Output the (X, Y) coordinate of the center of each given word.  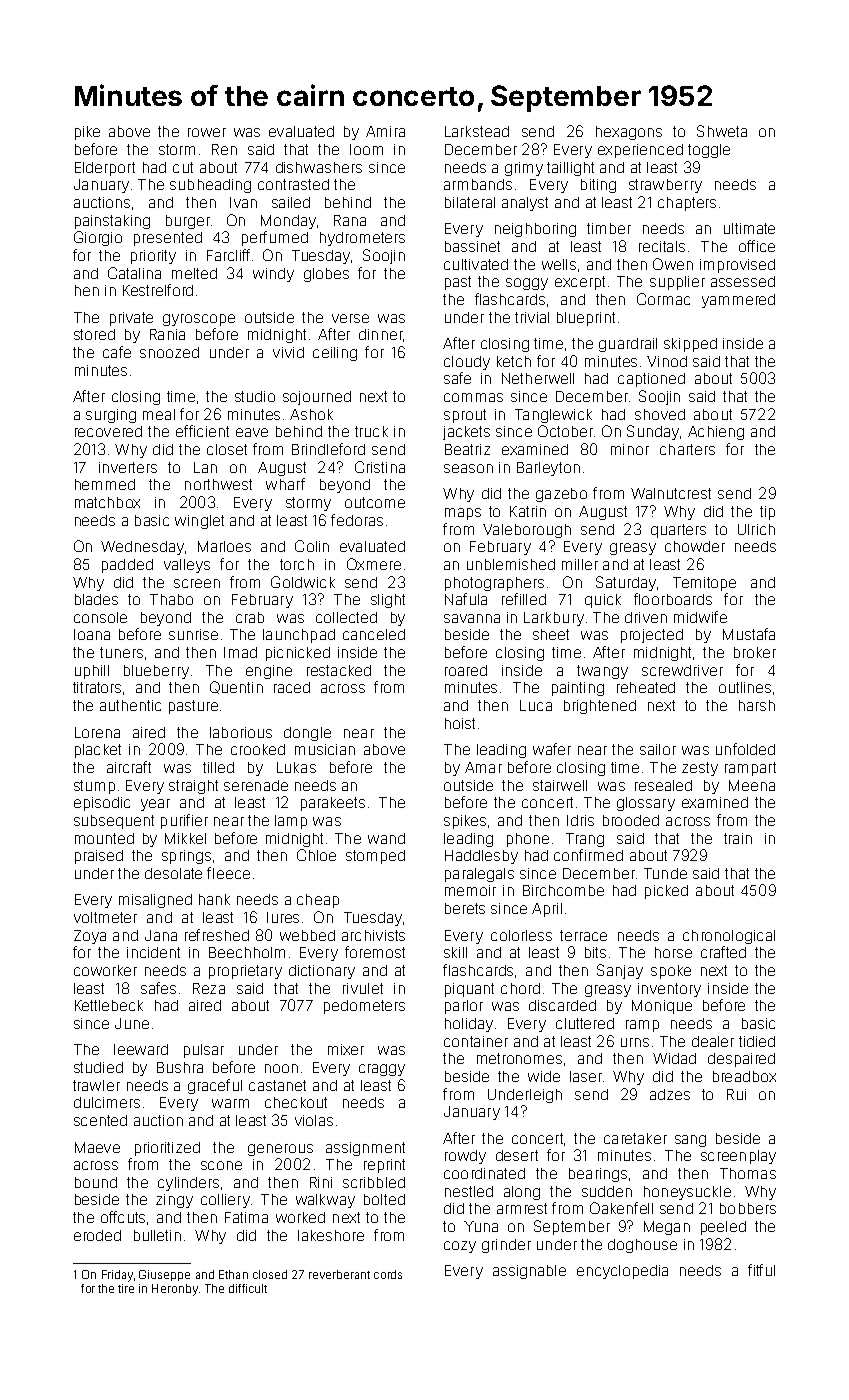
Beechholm (247, 952)
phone (528, 840)
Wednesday (142, 548)
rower (207, 132)
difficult (248, 1288)
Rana (350, 220)
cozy (460, 1247)
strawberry (665, 186)
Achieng (716, 433)
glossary (646, 804)
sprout (465, 416)
